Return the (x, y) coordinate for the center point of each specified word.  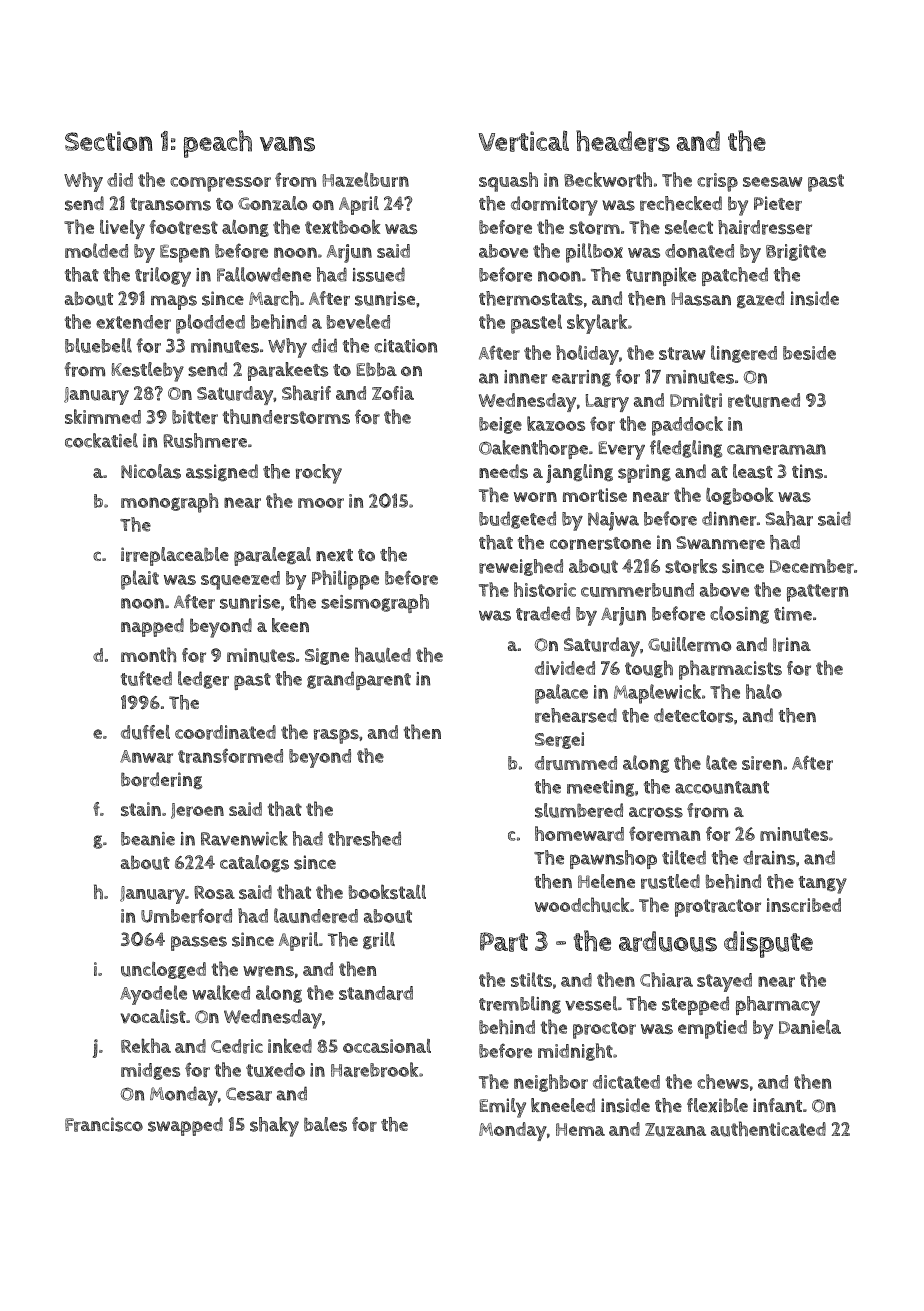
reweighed (521, 567)
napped (152, 627)
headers (623, 141)
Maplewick (657, 694)
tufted (146, 678)
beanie (148, 839)
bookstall (387, 891)
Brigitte (796, 252)
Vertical (524, 141)
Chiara (666, 979)
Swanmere (720, 543)
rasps (336, 736)
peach (218, 144)
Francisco (104, 1124)
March (274, 298)
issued (378, 274)
